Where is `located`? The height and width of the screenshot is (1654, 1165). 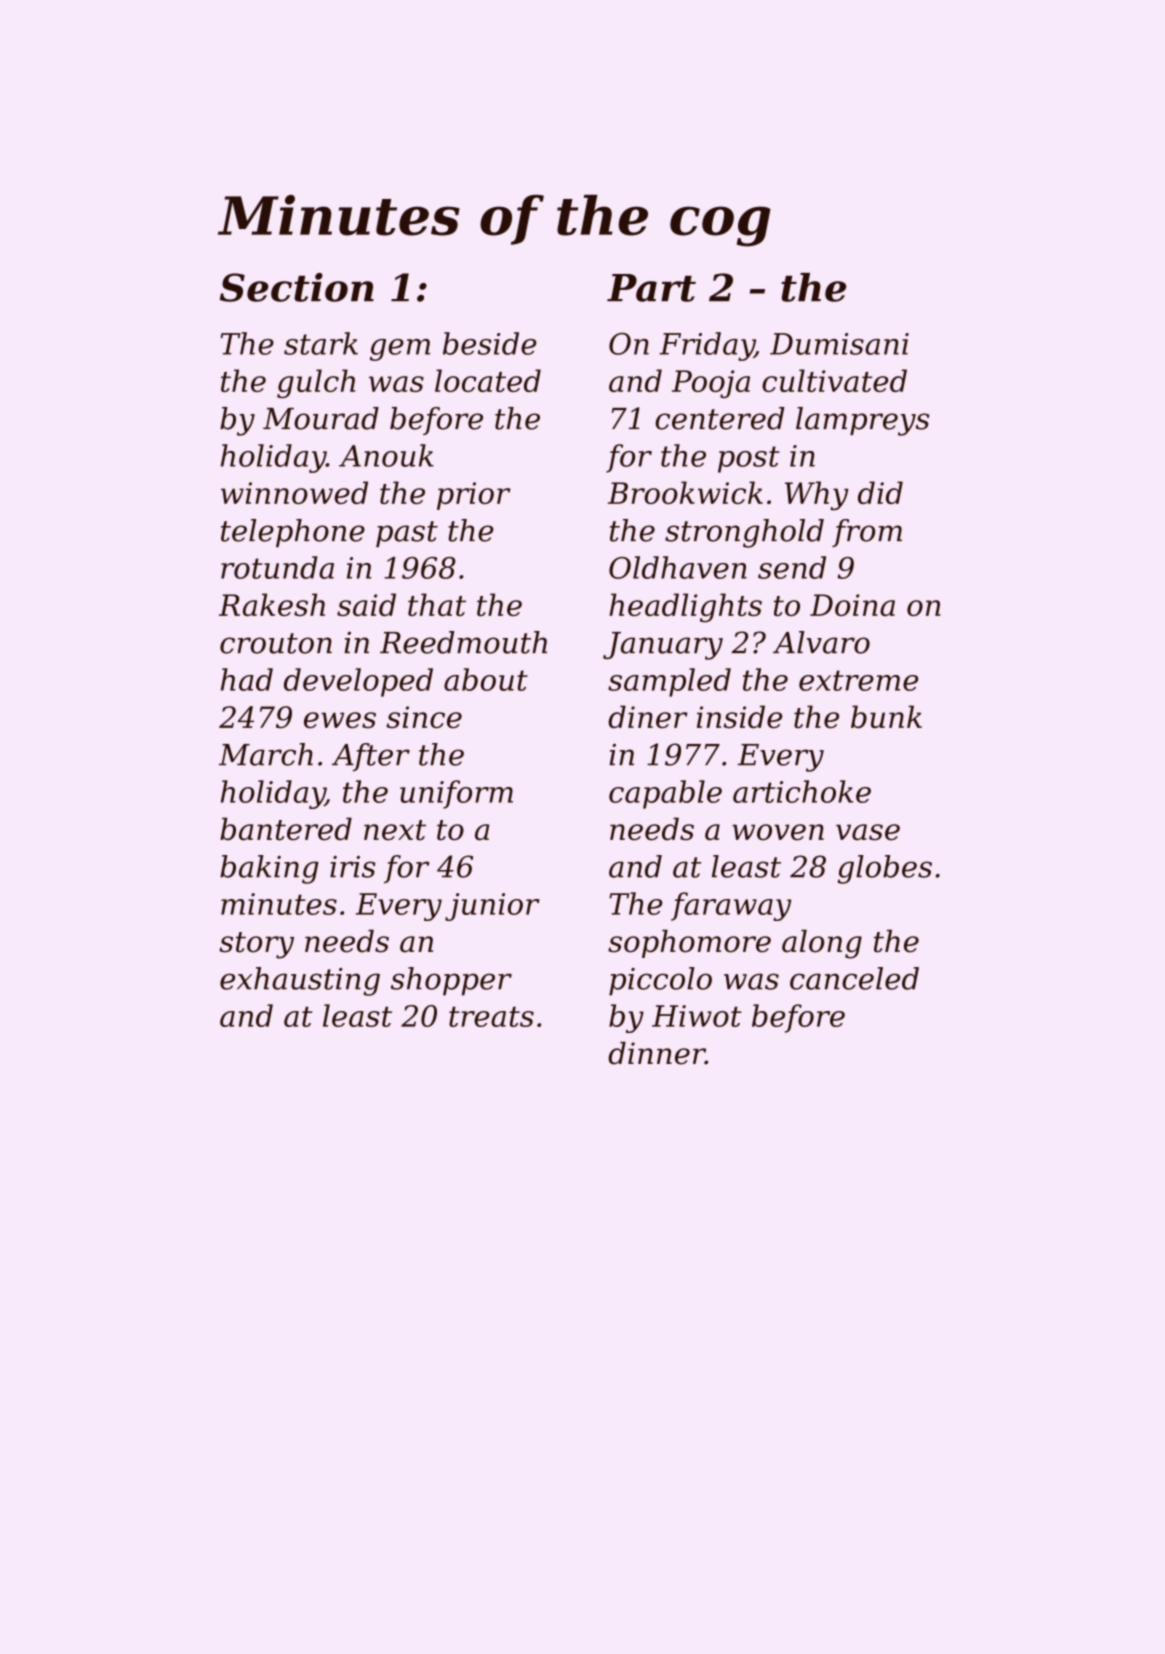 located is located at coordinates (488, 380).
